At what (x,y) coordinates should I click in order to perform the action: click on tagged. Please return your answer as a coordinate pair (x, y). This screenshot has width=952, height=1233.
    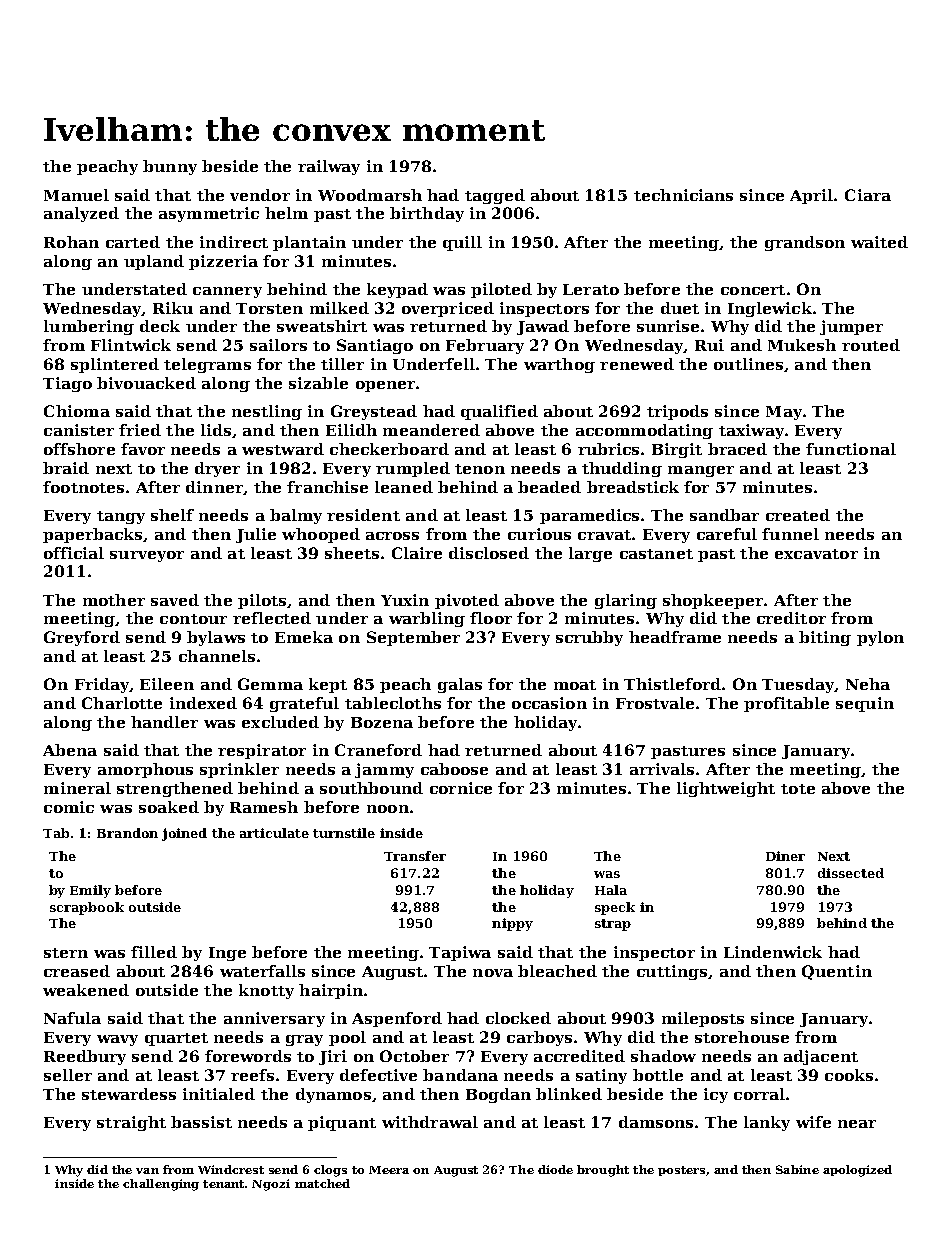
    Looking at the image, I should click on (495, 196).
